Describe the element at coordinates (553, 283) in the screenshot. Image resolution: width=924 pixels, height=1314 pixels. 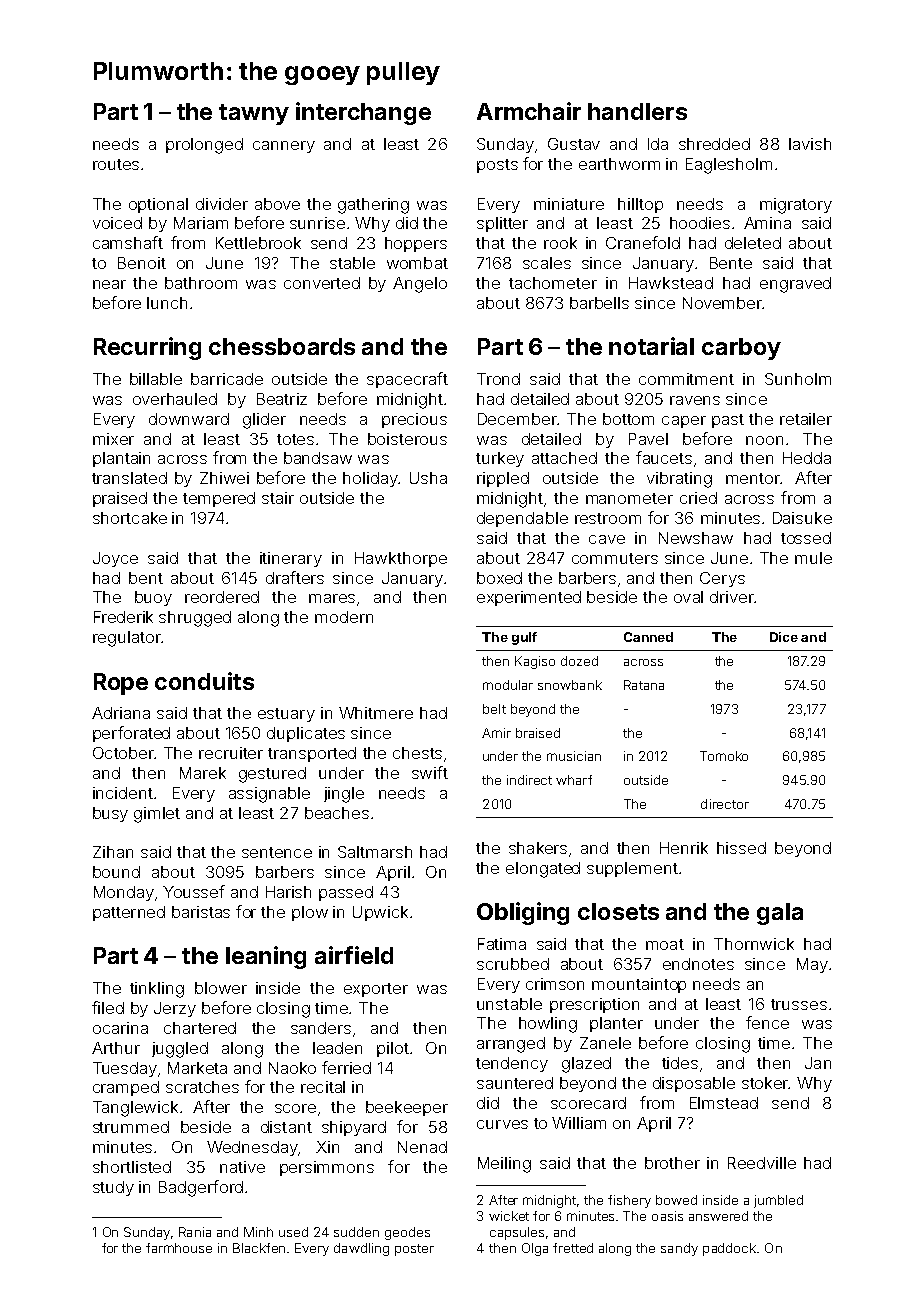
I see `tachometer` at that location.
